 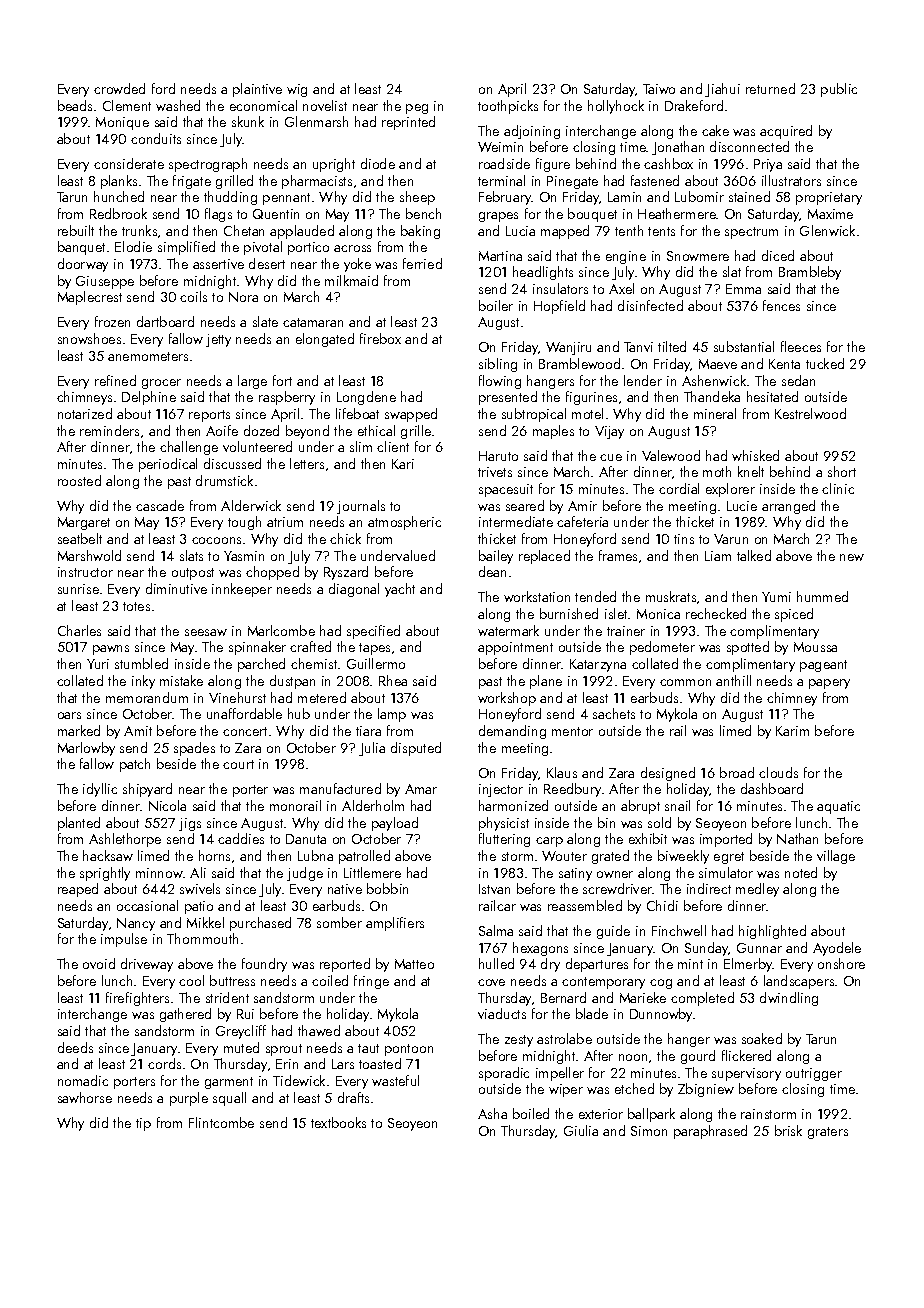 I want to click on tip, so click(x=143, y=1124).
